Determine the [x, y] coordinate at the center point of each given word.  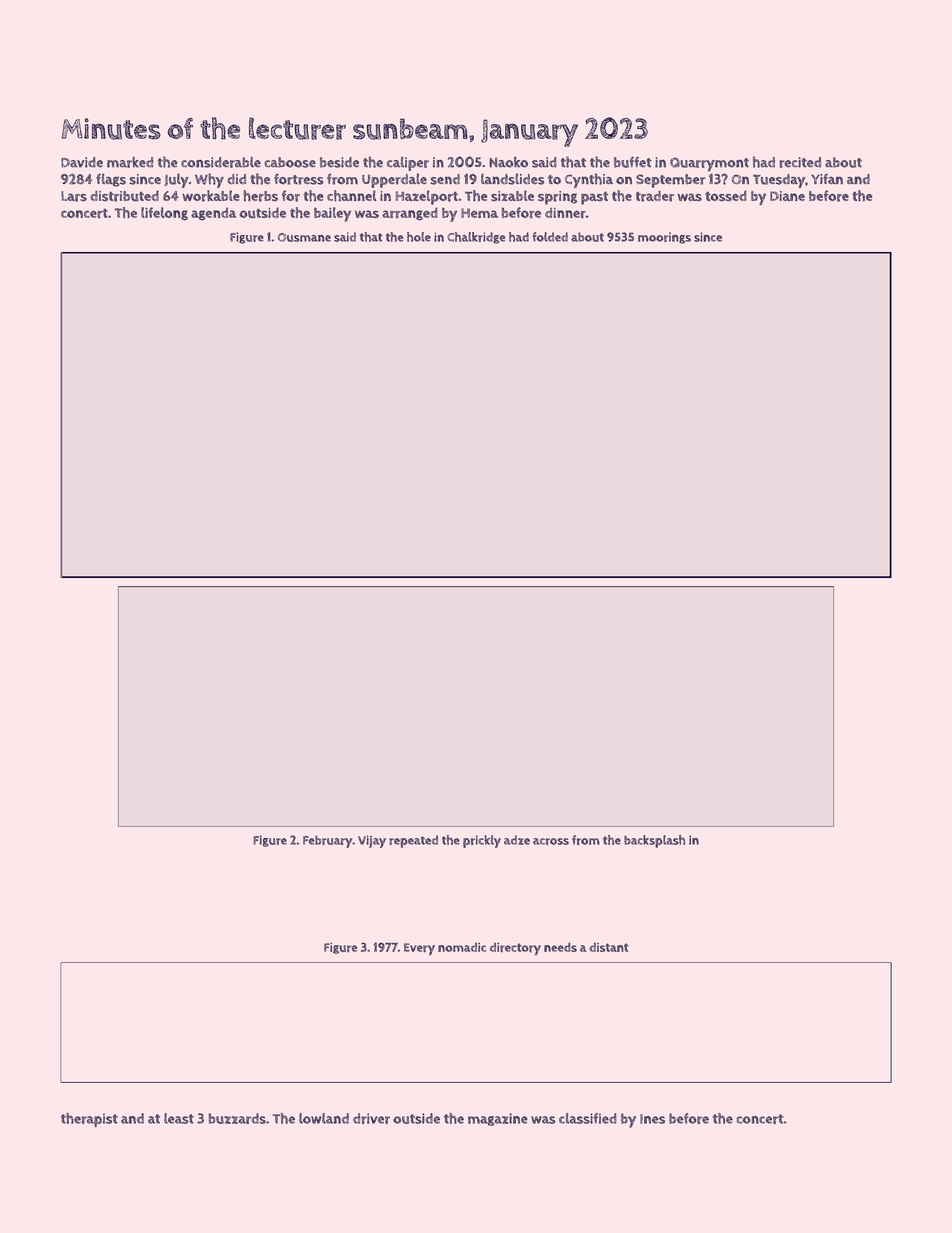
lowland [324, 1118]
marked [130, 162]
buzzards [237, 1118]
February [327, 842]
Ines [652, 1119]
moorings [664, 238]
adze [517, 840]
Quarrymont [709, 164]
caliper [408, 164]
